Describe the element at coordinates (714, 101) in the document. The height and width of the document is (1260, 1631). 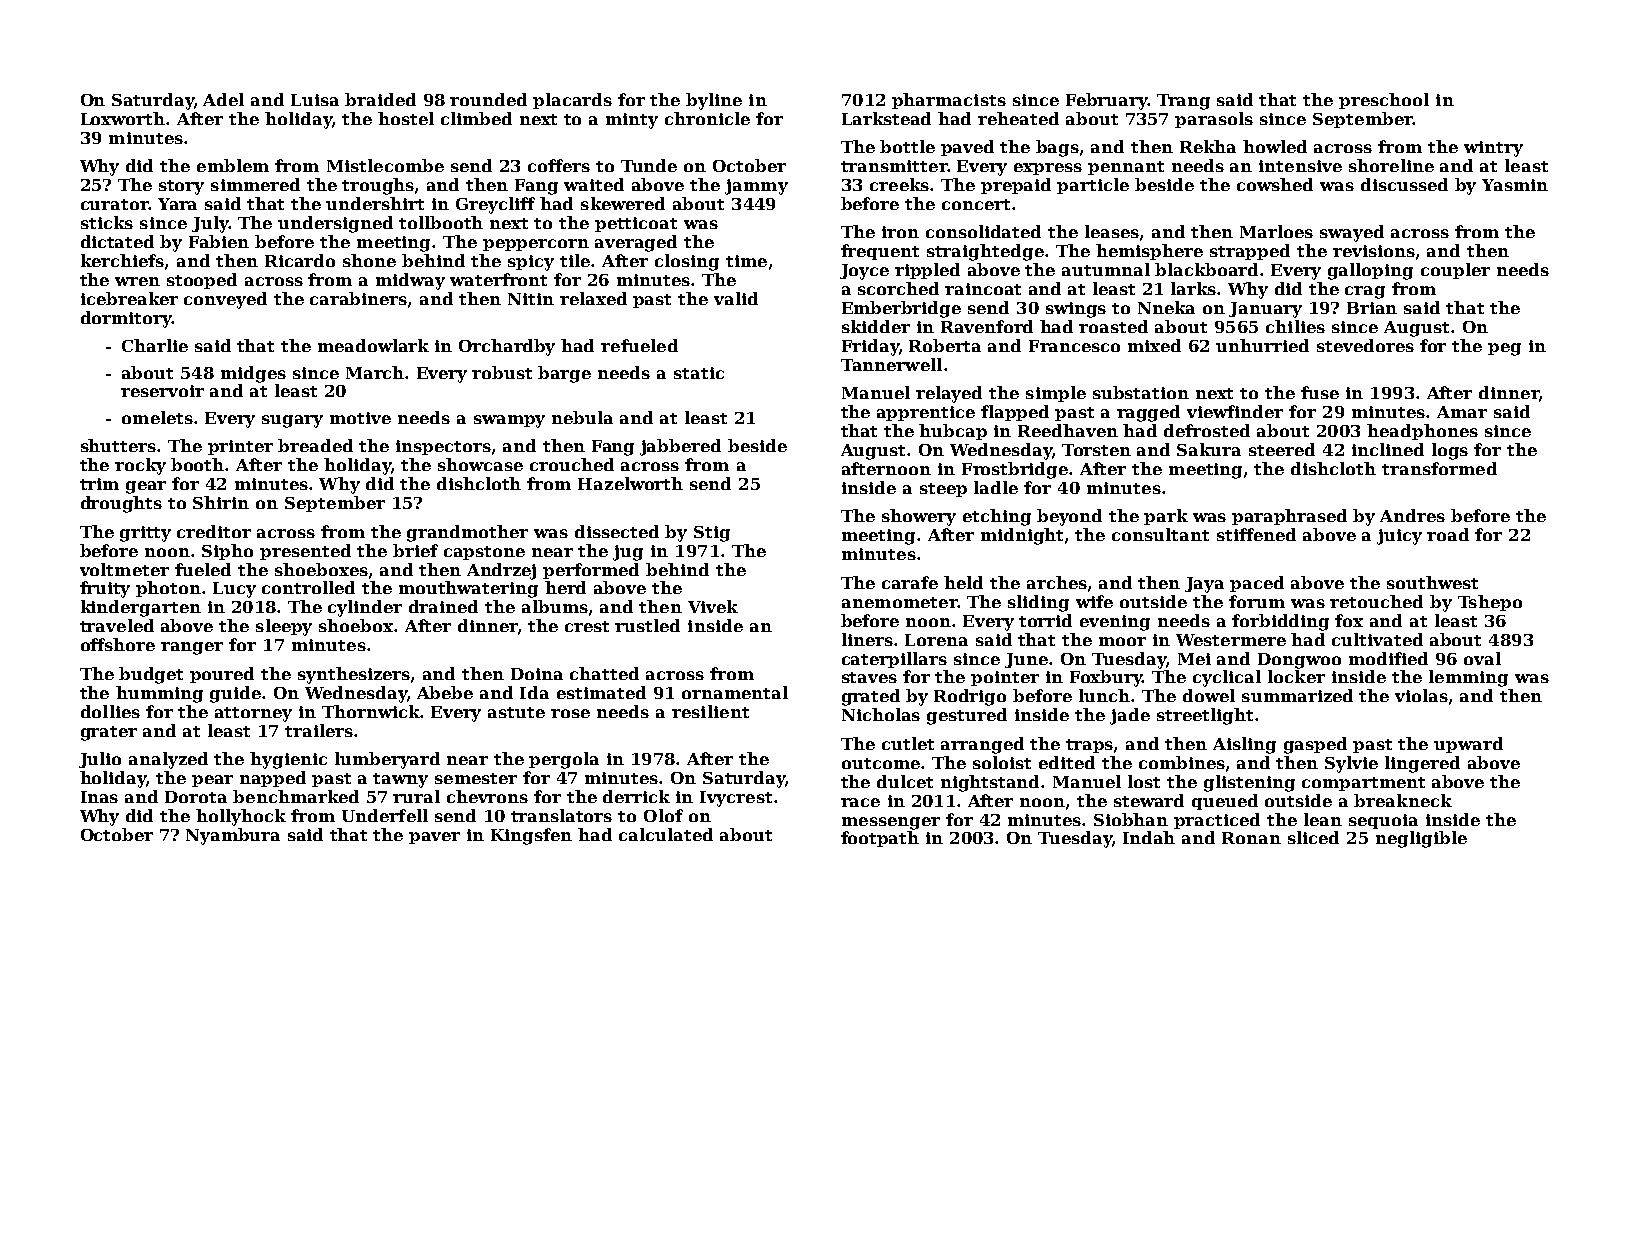
I see `byline` at that location.
